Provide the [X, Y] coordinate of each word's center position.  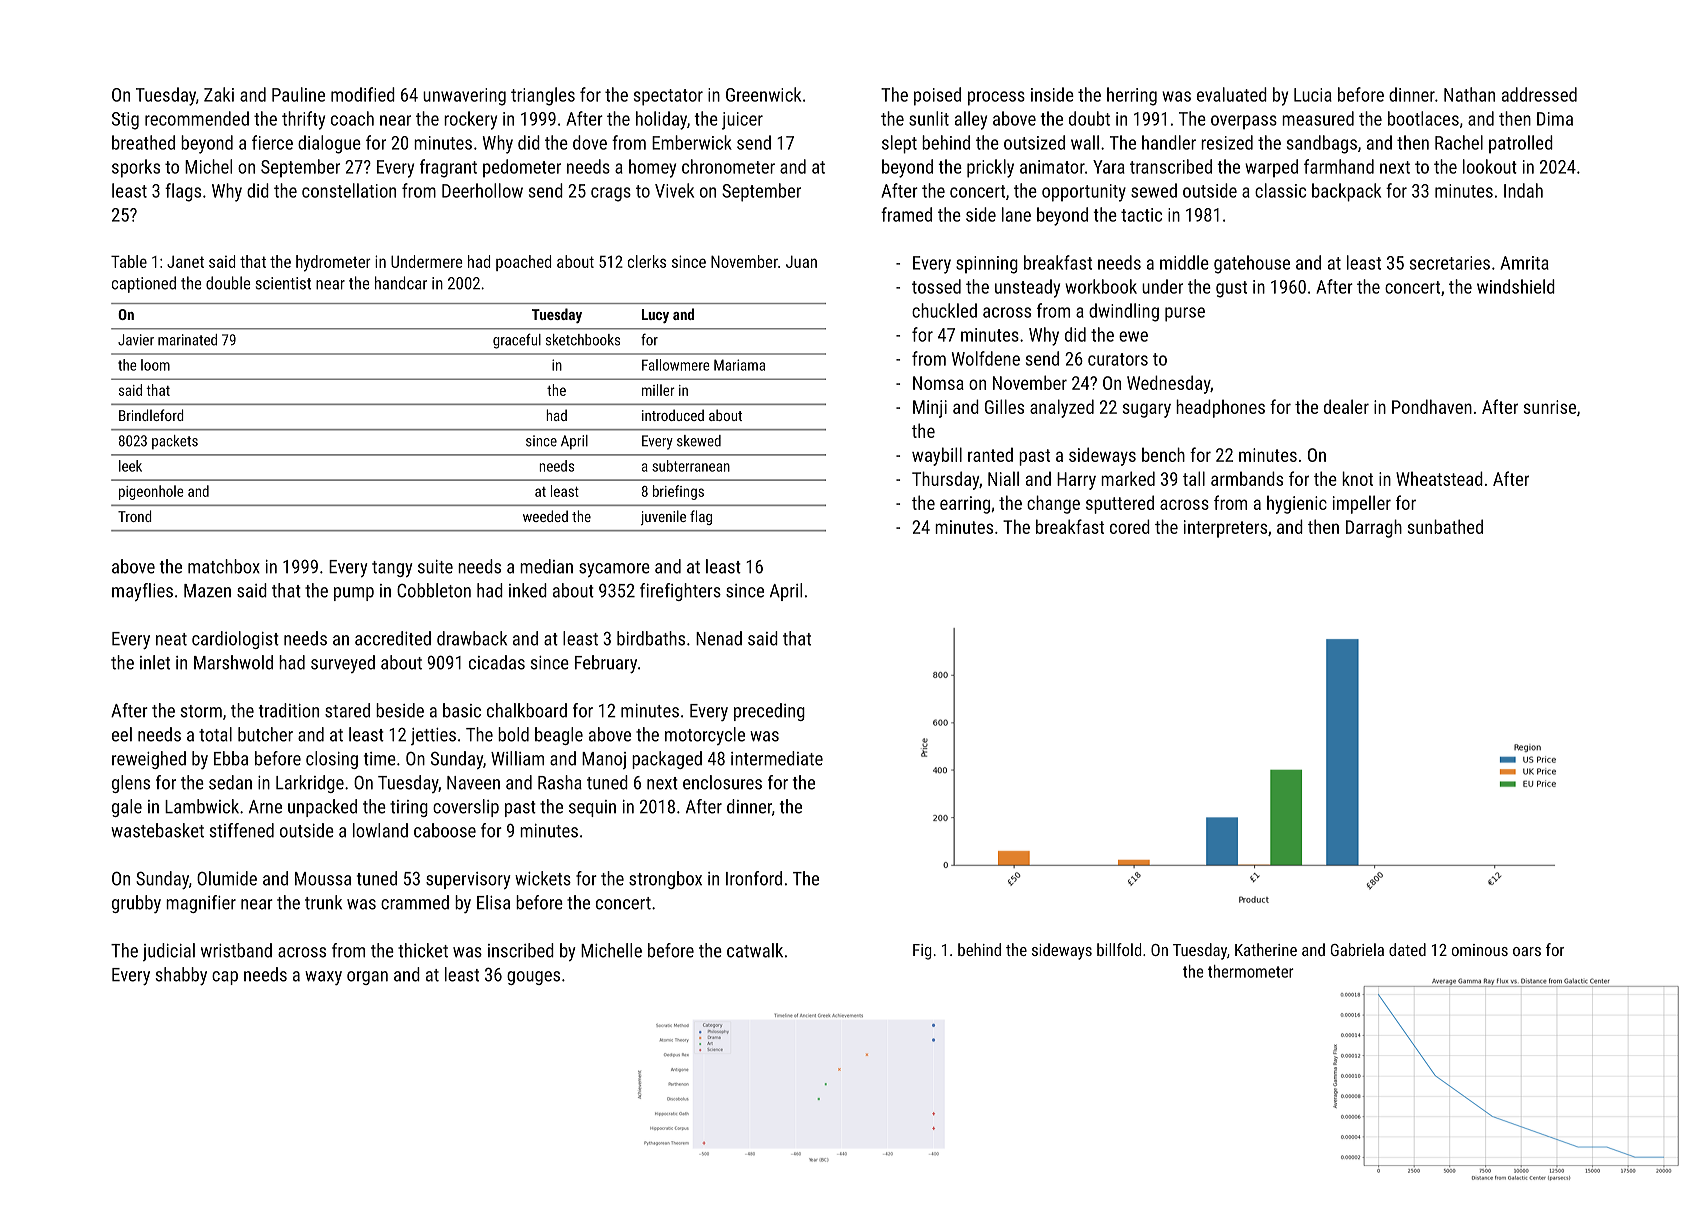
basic [462, 710]
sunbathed [1445, 526]
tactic [1141, 215]
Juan [801, 261]
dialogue [329, 144]
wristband [236, 950]
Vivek [674, 190]
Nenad [719, 638]
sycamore [614, 570]
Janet [185, 262]
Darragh [1374, 528]
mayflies [142, 592]
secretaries [1450, 263]
